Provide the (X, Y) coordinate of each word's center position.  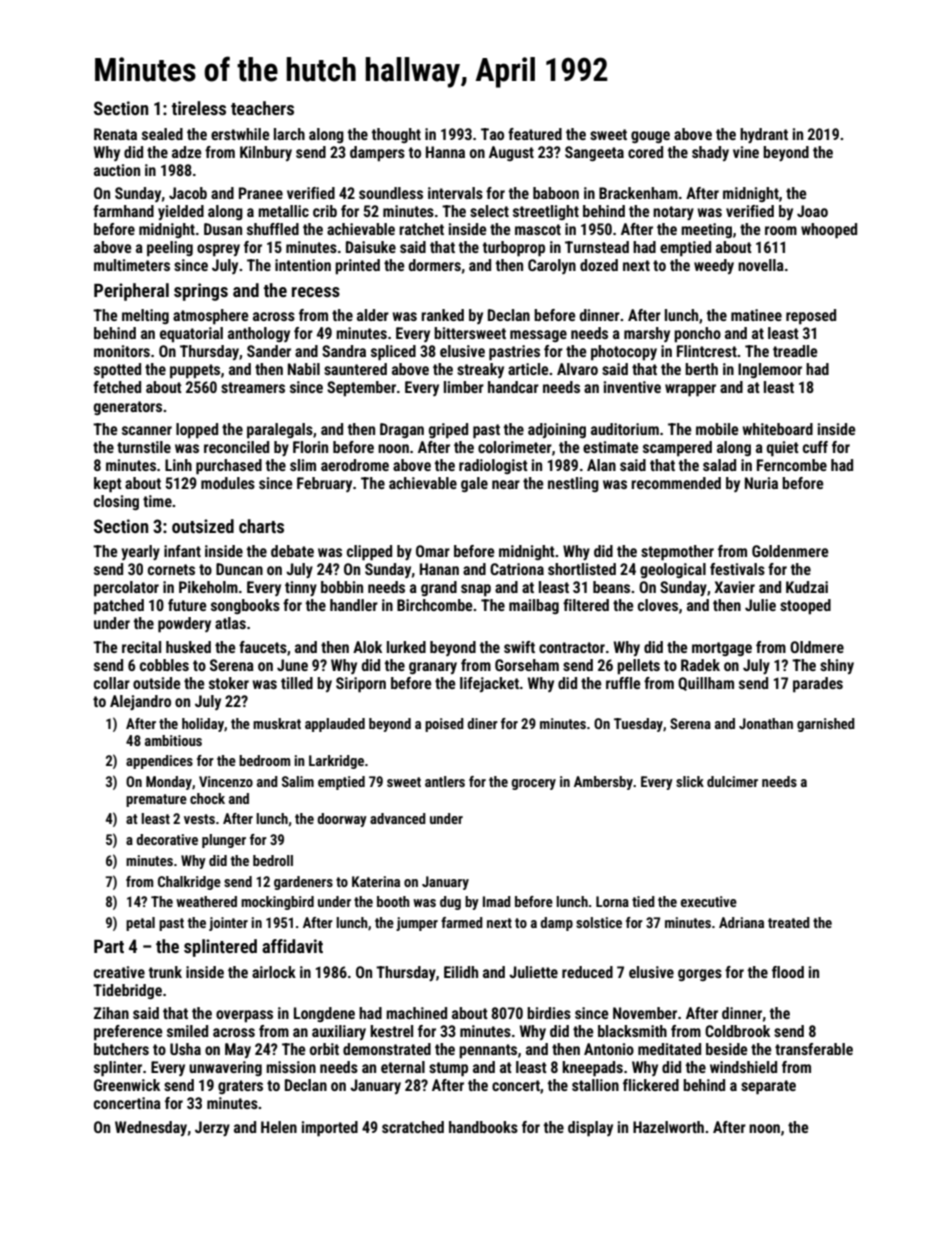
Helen (279, 1127)
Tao (492, 134)
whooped (829, 231)
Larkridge (336, 762)
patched (119, 607)
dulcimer (732, 781)
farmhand (123, 211)
